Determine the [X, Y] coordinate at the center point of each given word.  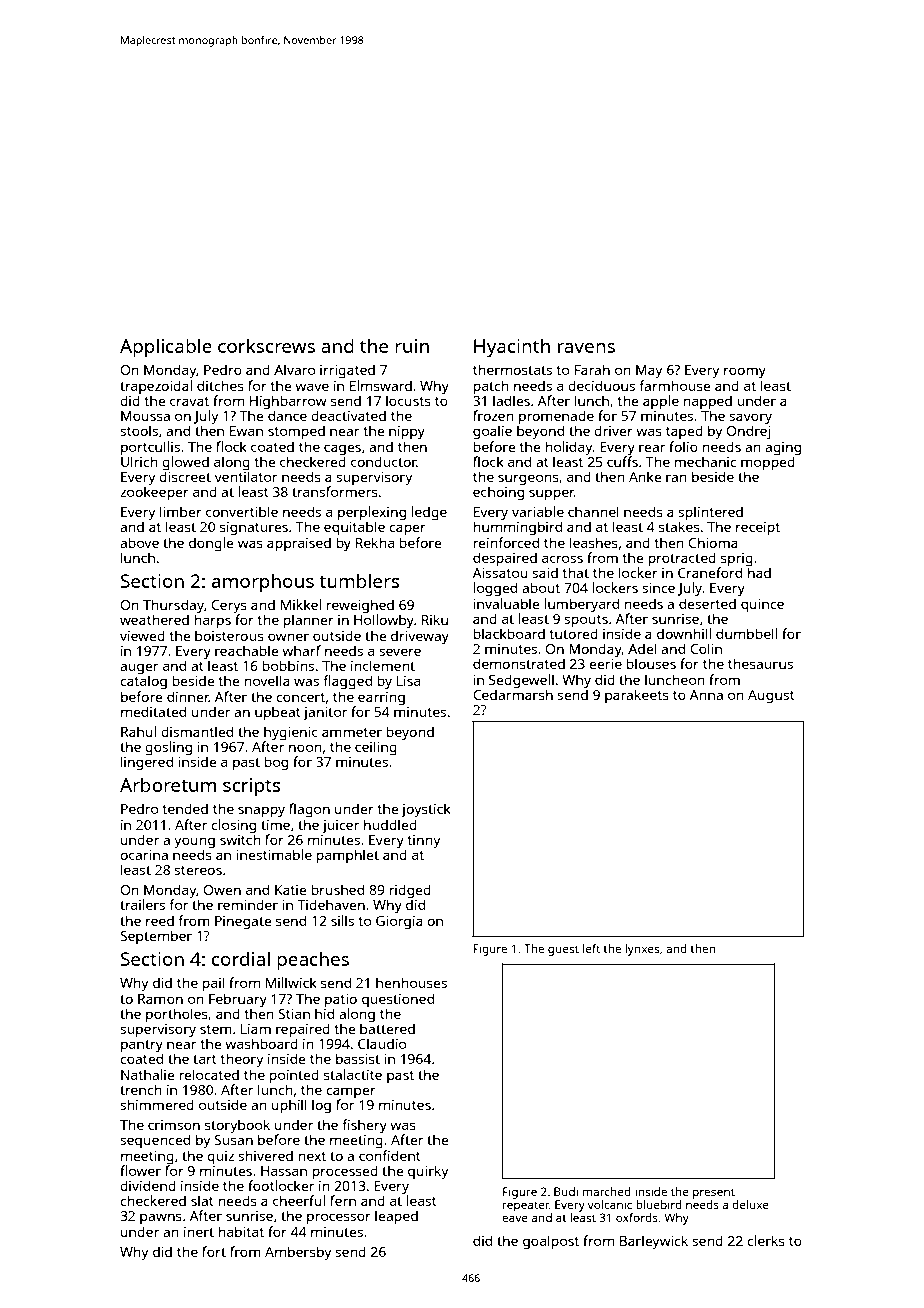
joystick [426, 810]
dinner [188, 696]
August [771, 697]
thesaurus [760, 663]
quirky [428, 1172]
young [194, 843]
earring [381, 699]
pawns [161, 1218]
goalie [492, 432]
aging [783, 449]
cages [342, 450]
